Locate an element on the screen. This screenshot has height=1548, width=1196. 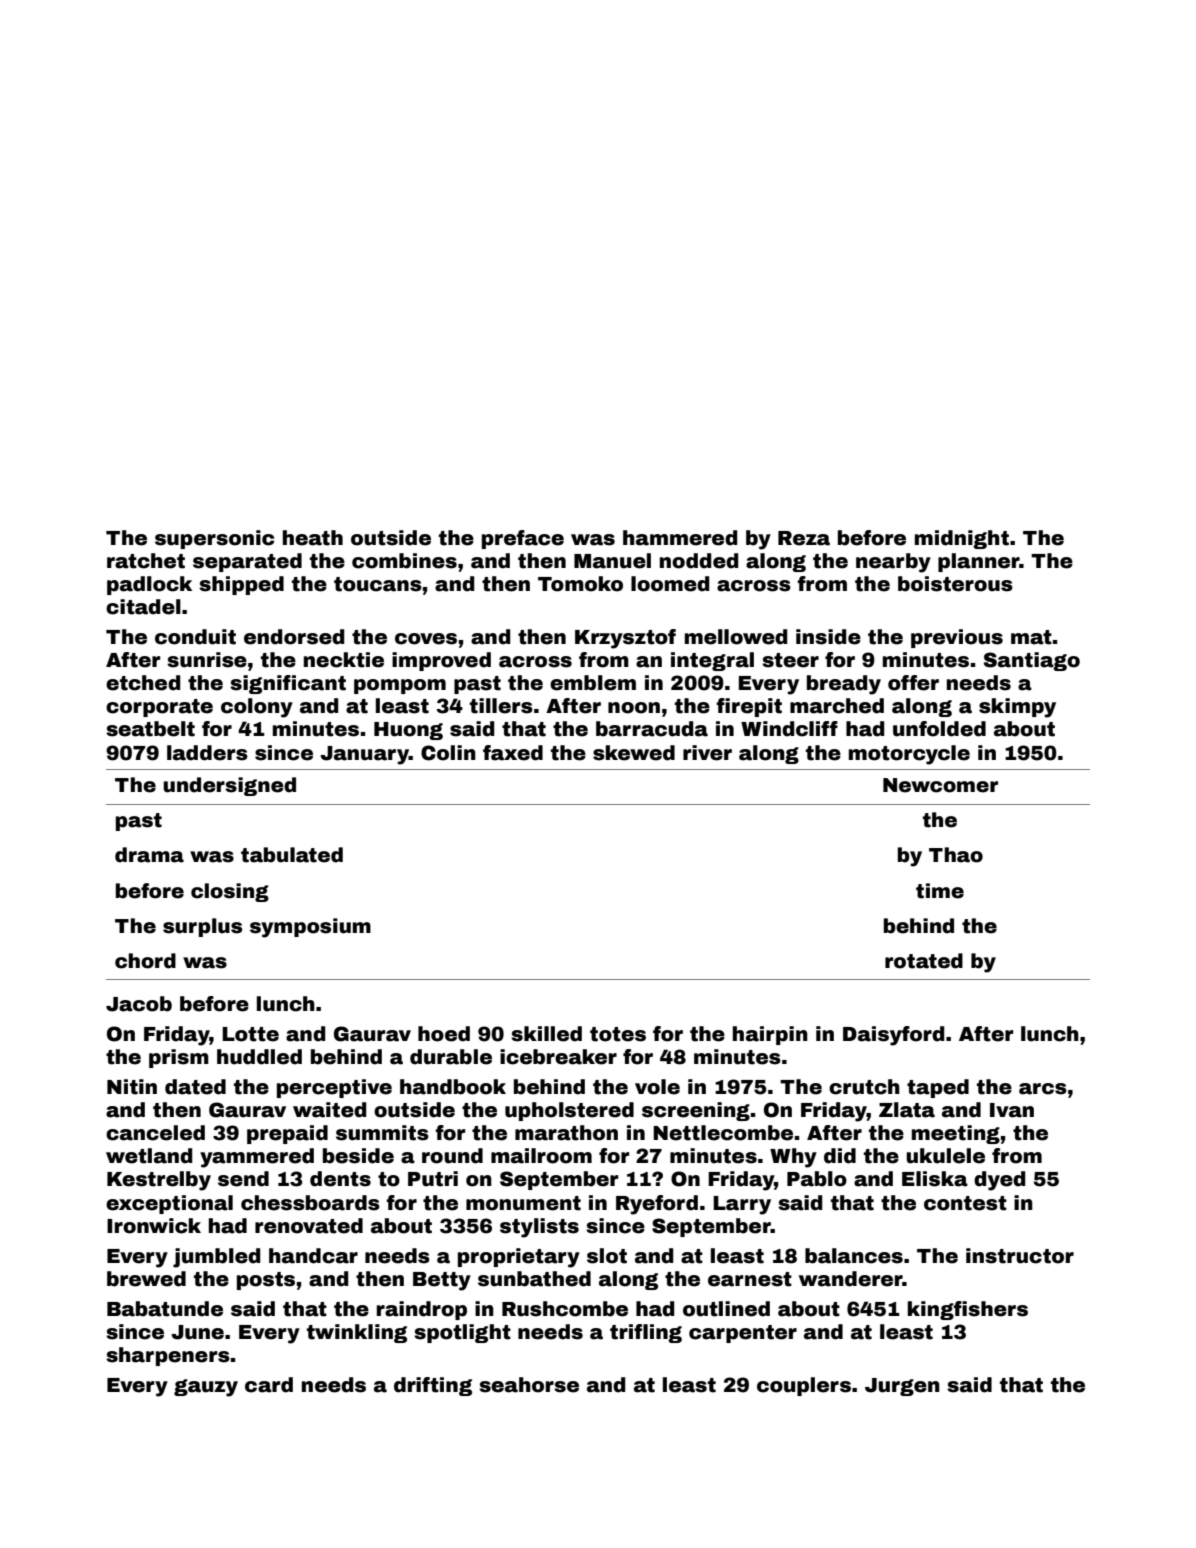
totes is located at coordinates (618, 1034).
